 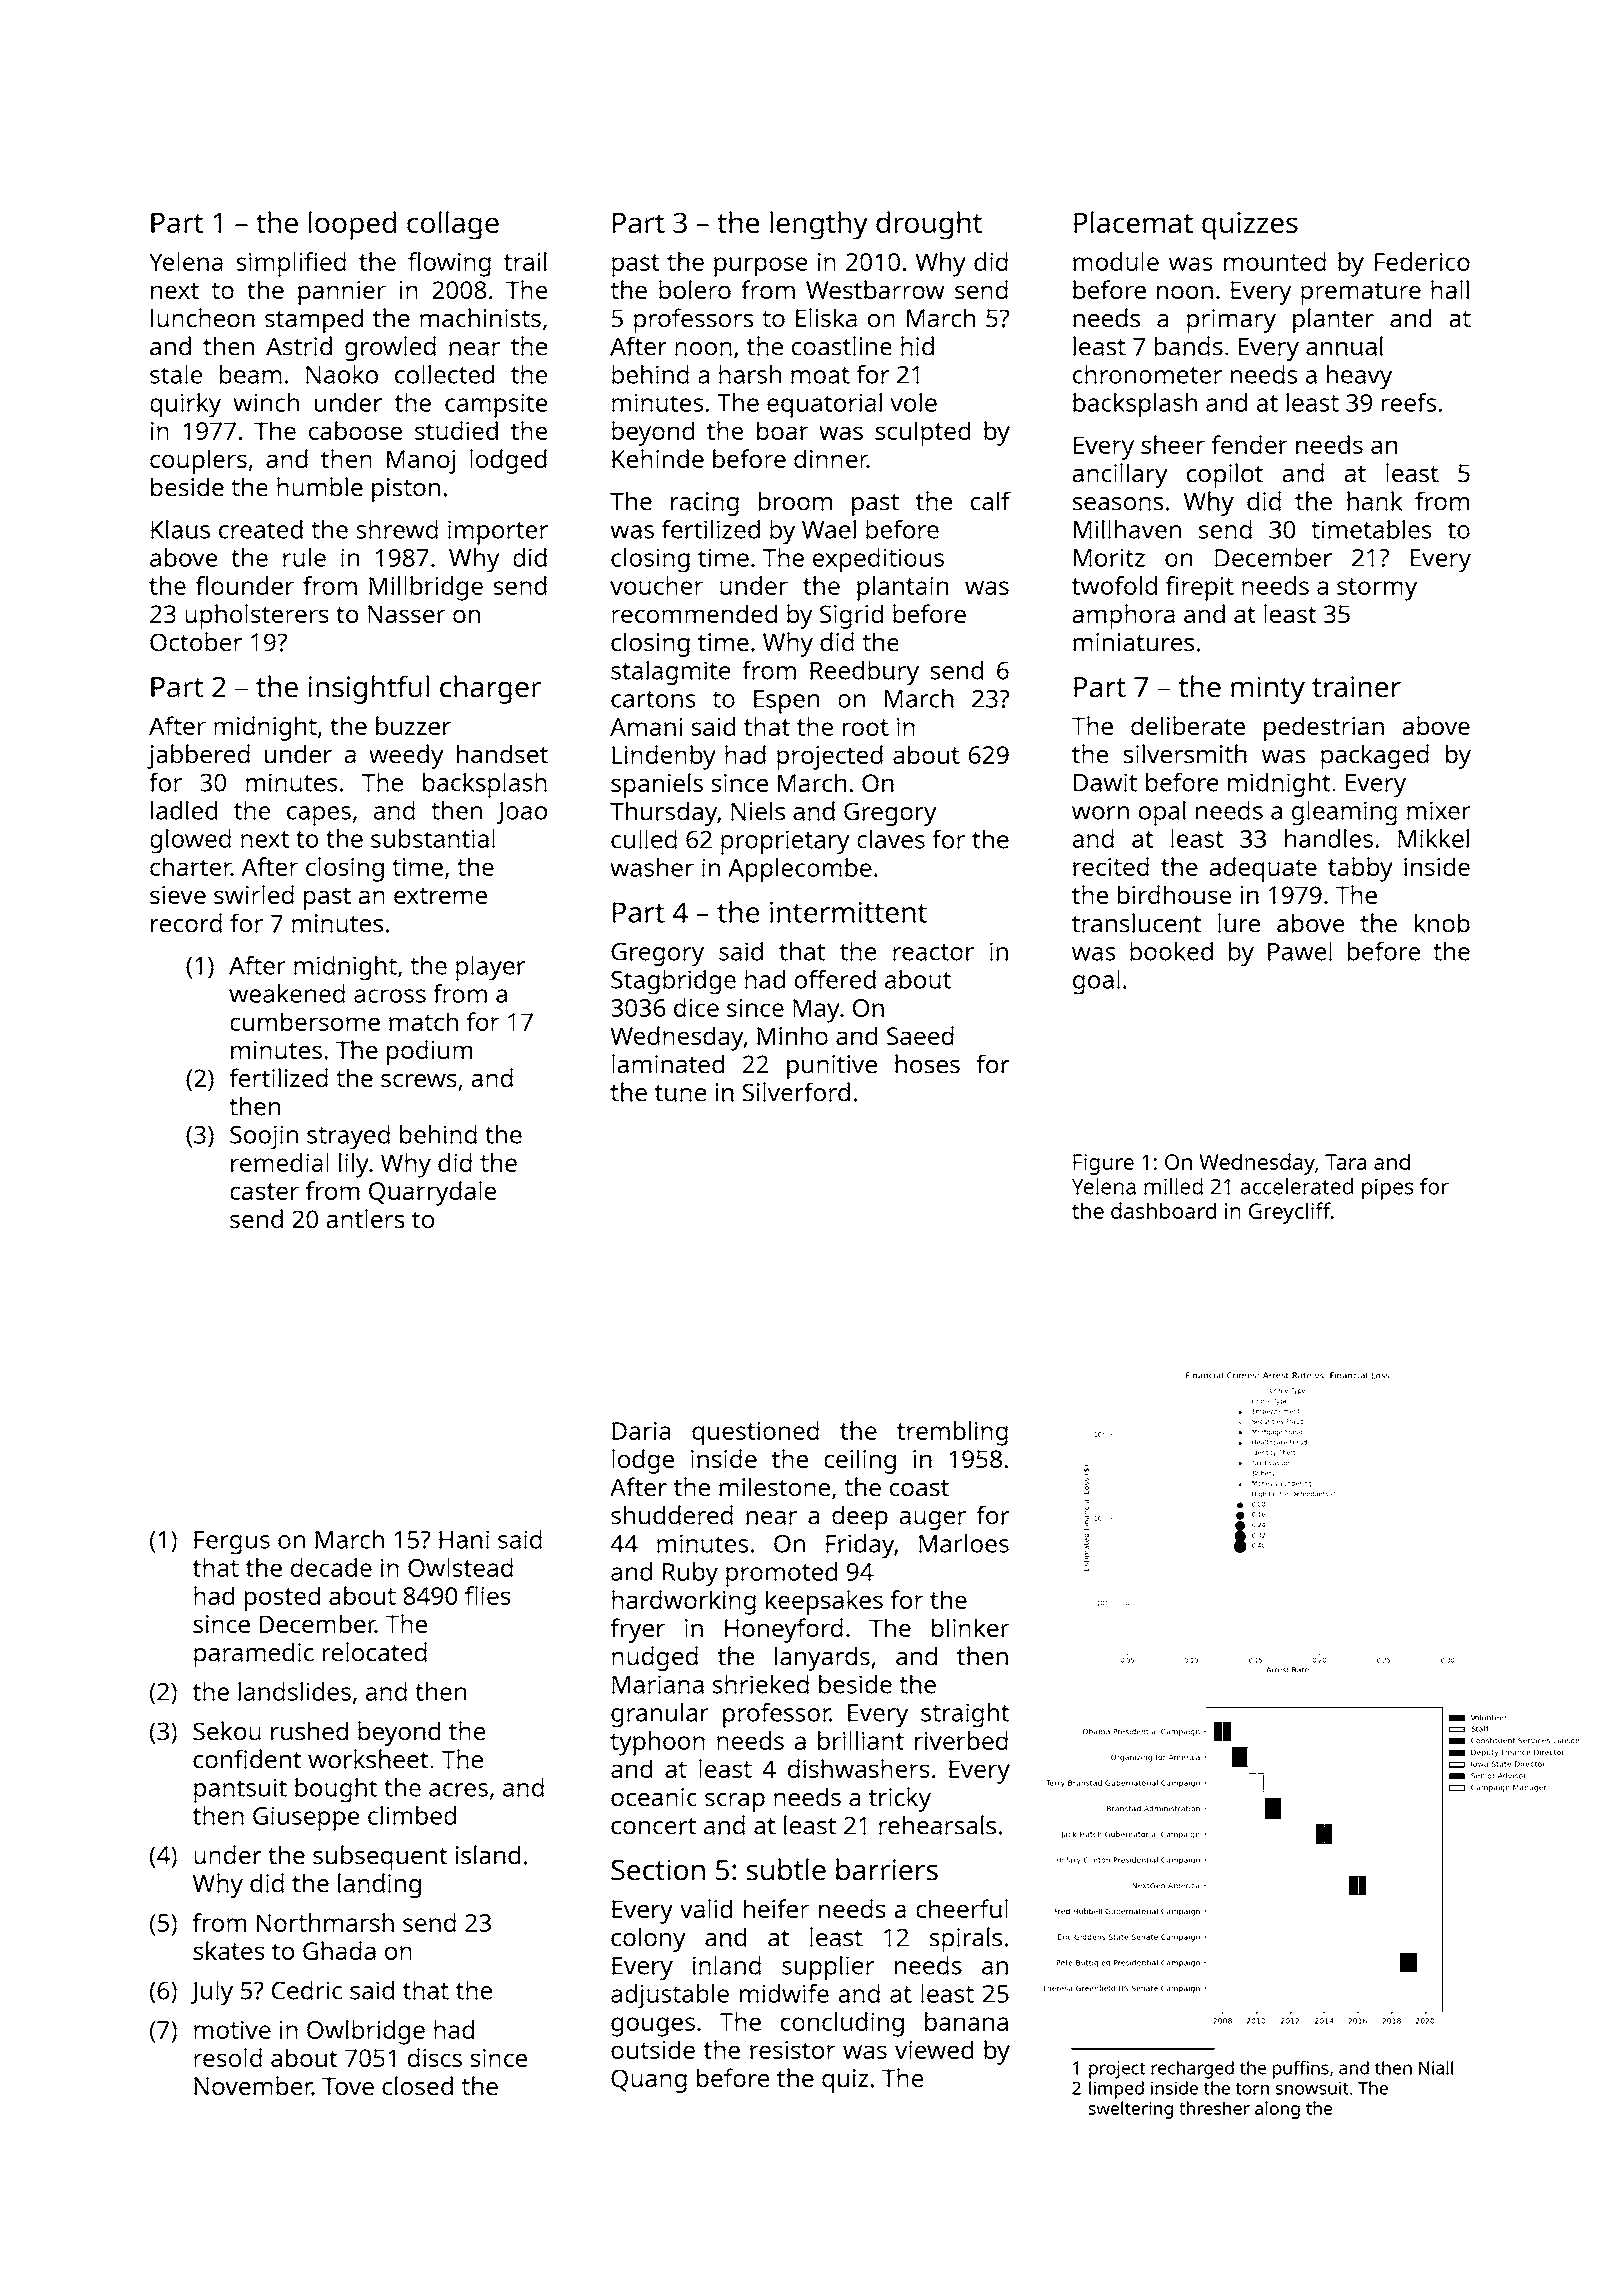 What do you see at coordinates (319, 816) in the page?
I see `capes` at bounding box center [319, 816].
